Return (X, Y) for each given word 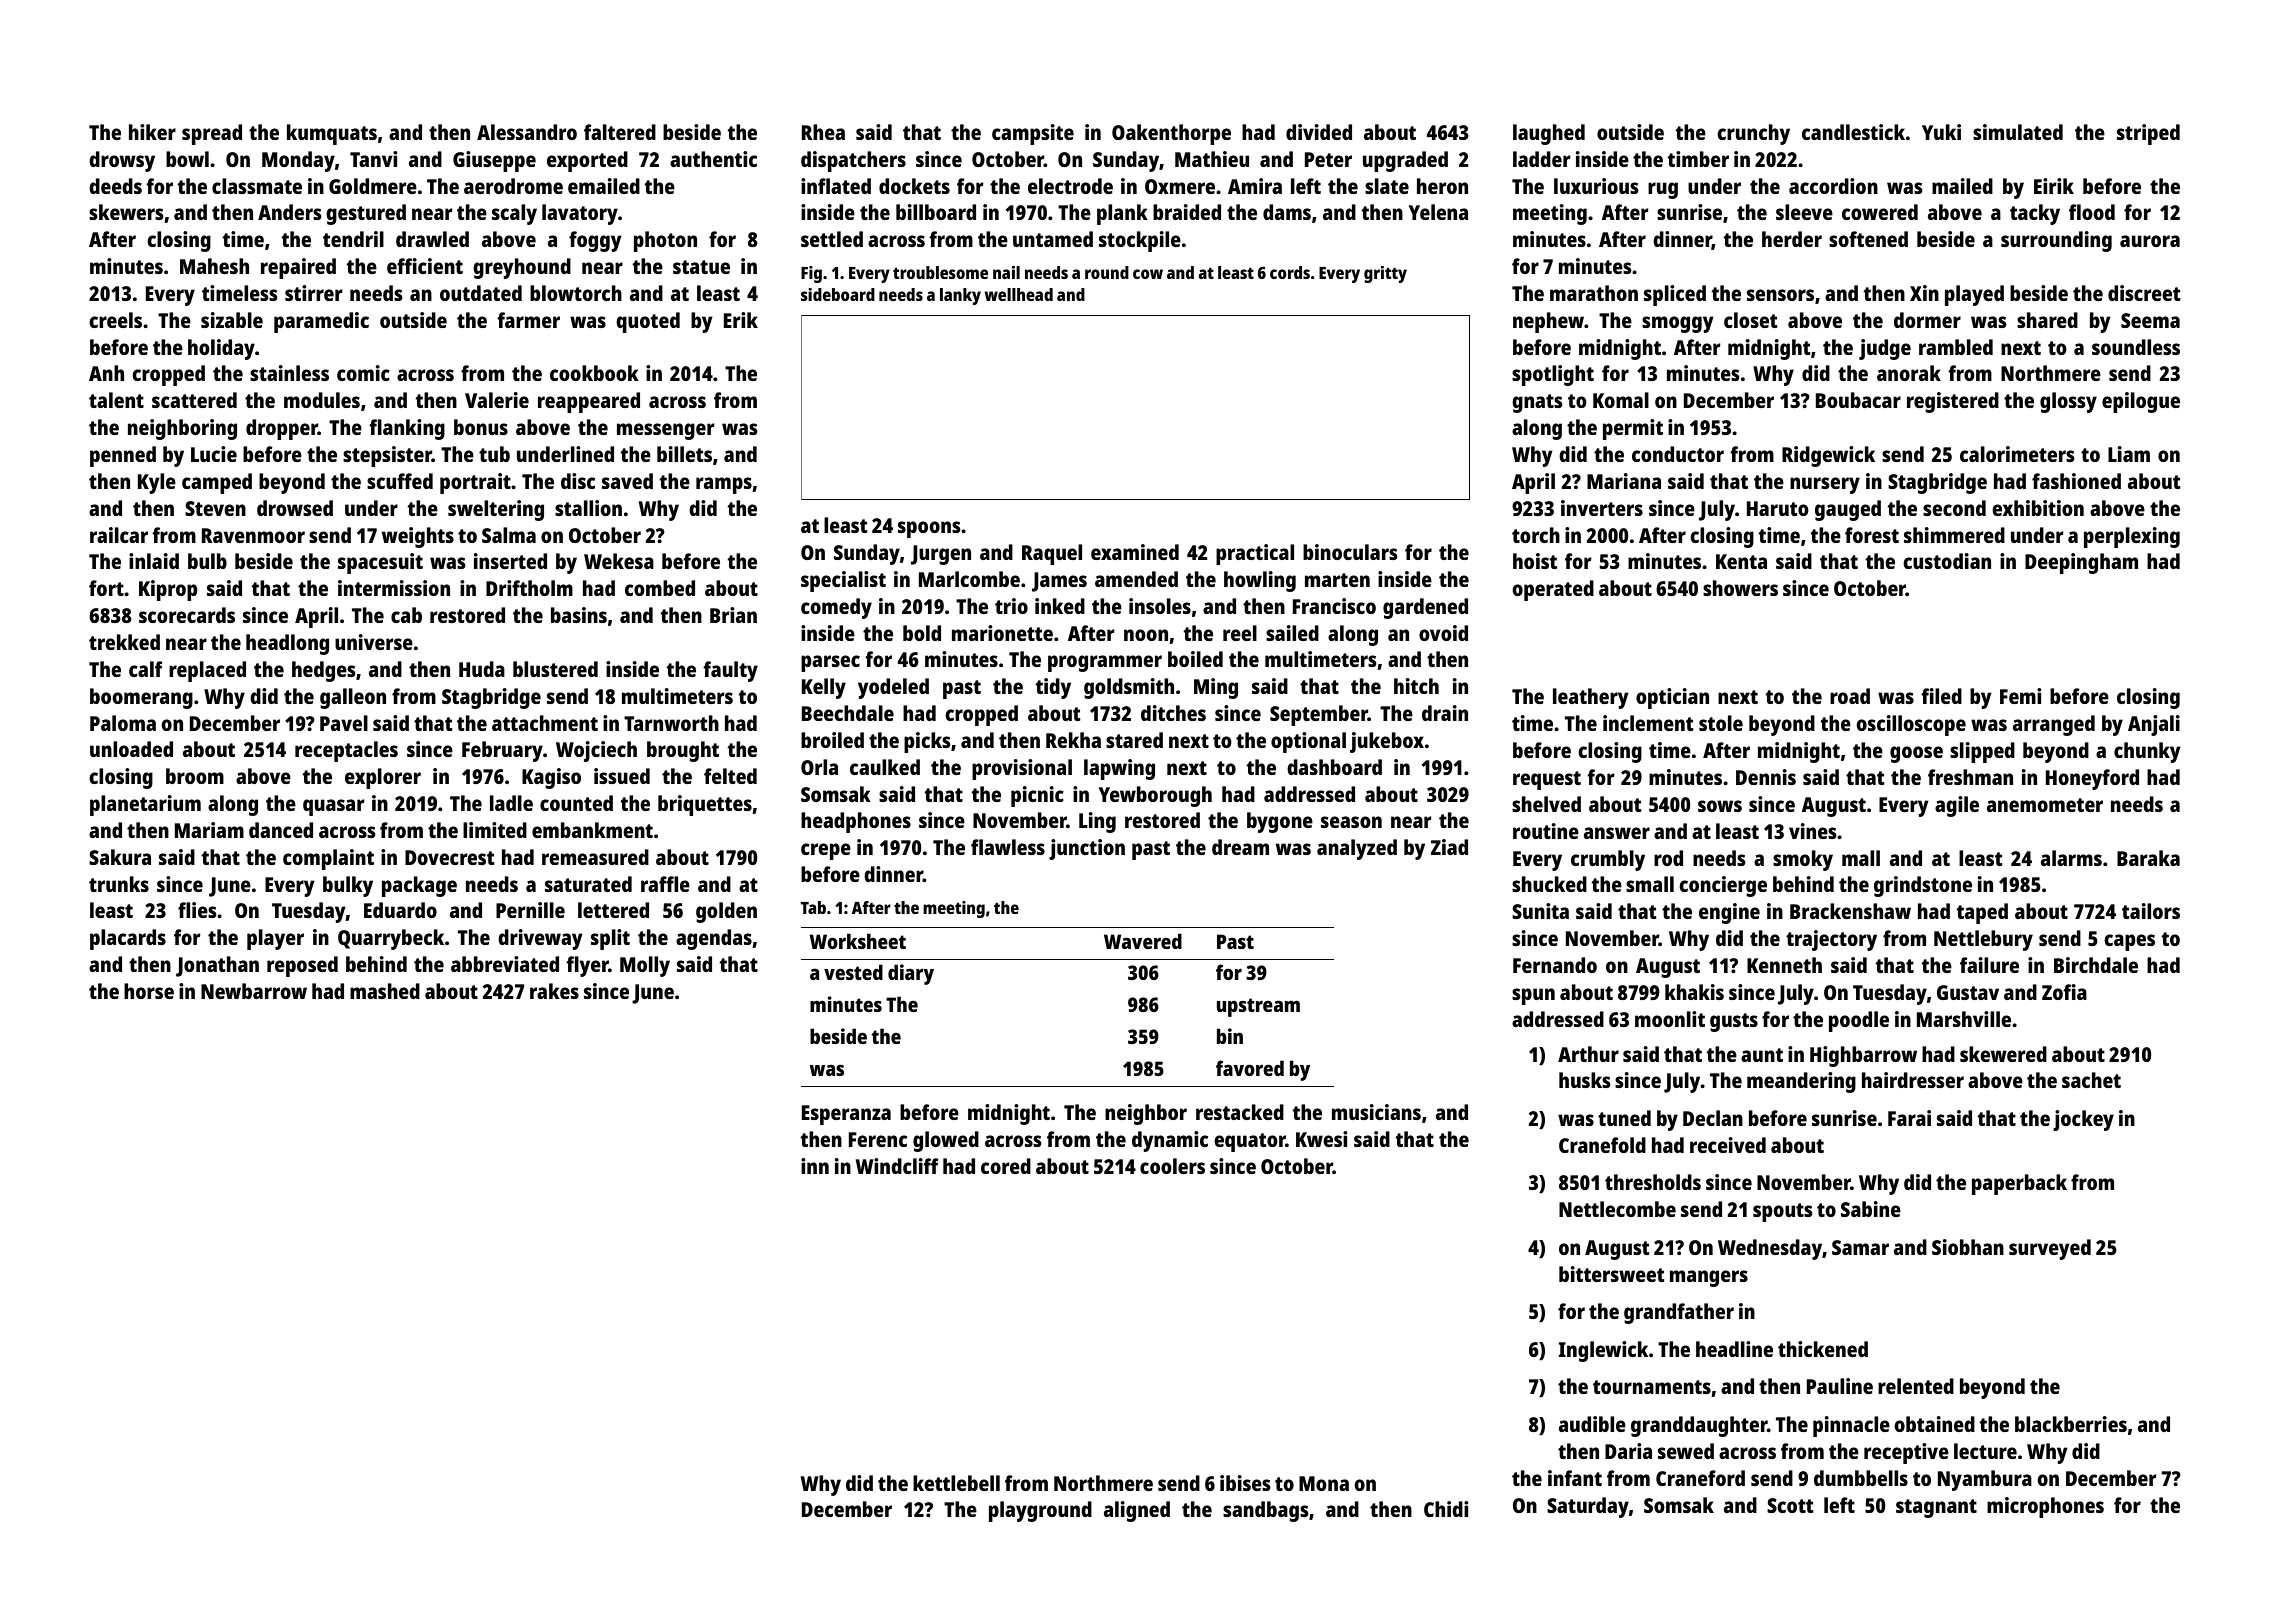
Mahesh (214, 266)
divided (1319, 132)
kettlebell (956, 1483)
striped (2148, 134)
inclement (1648, 723)
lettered (613, 910)
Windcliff (897, 1166)
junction (1087, 849)
